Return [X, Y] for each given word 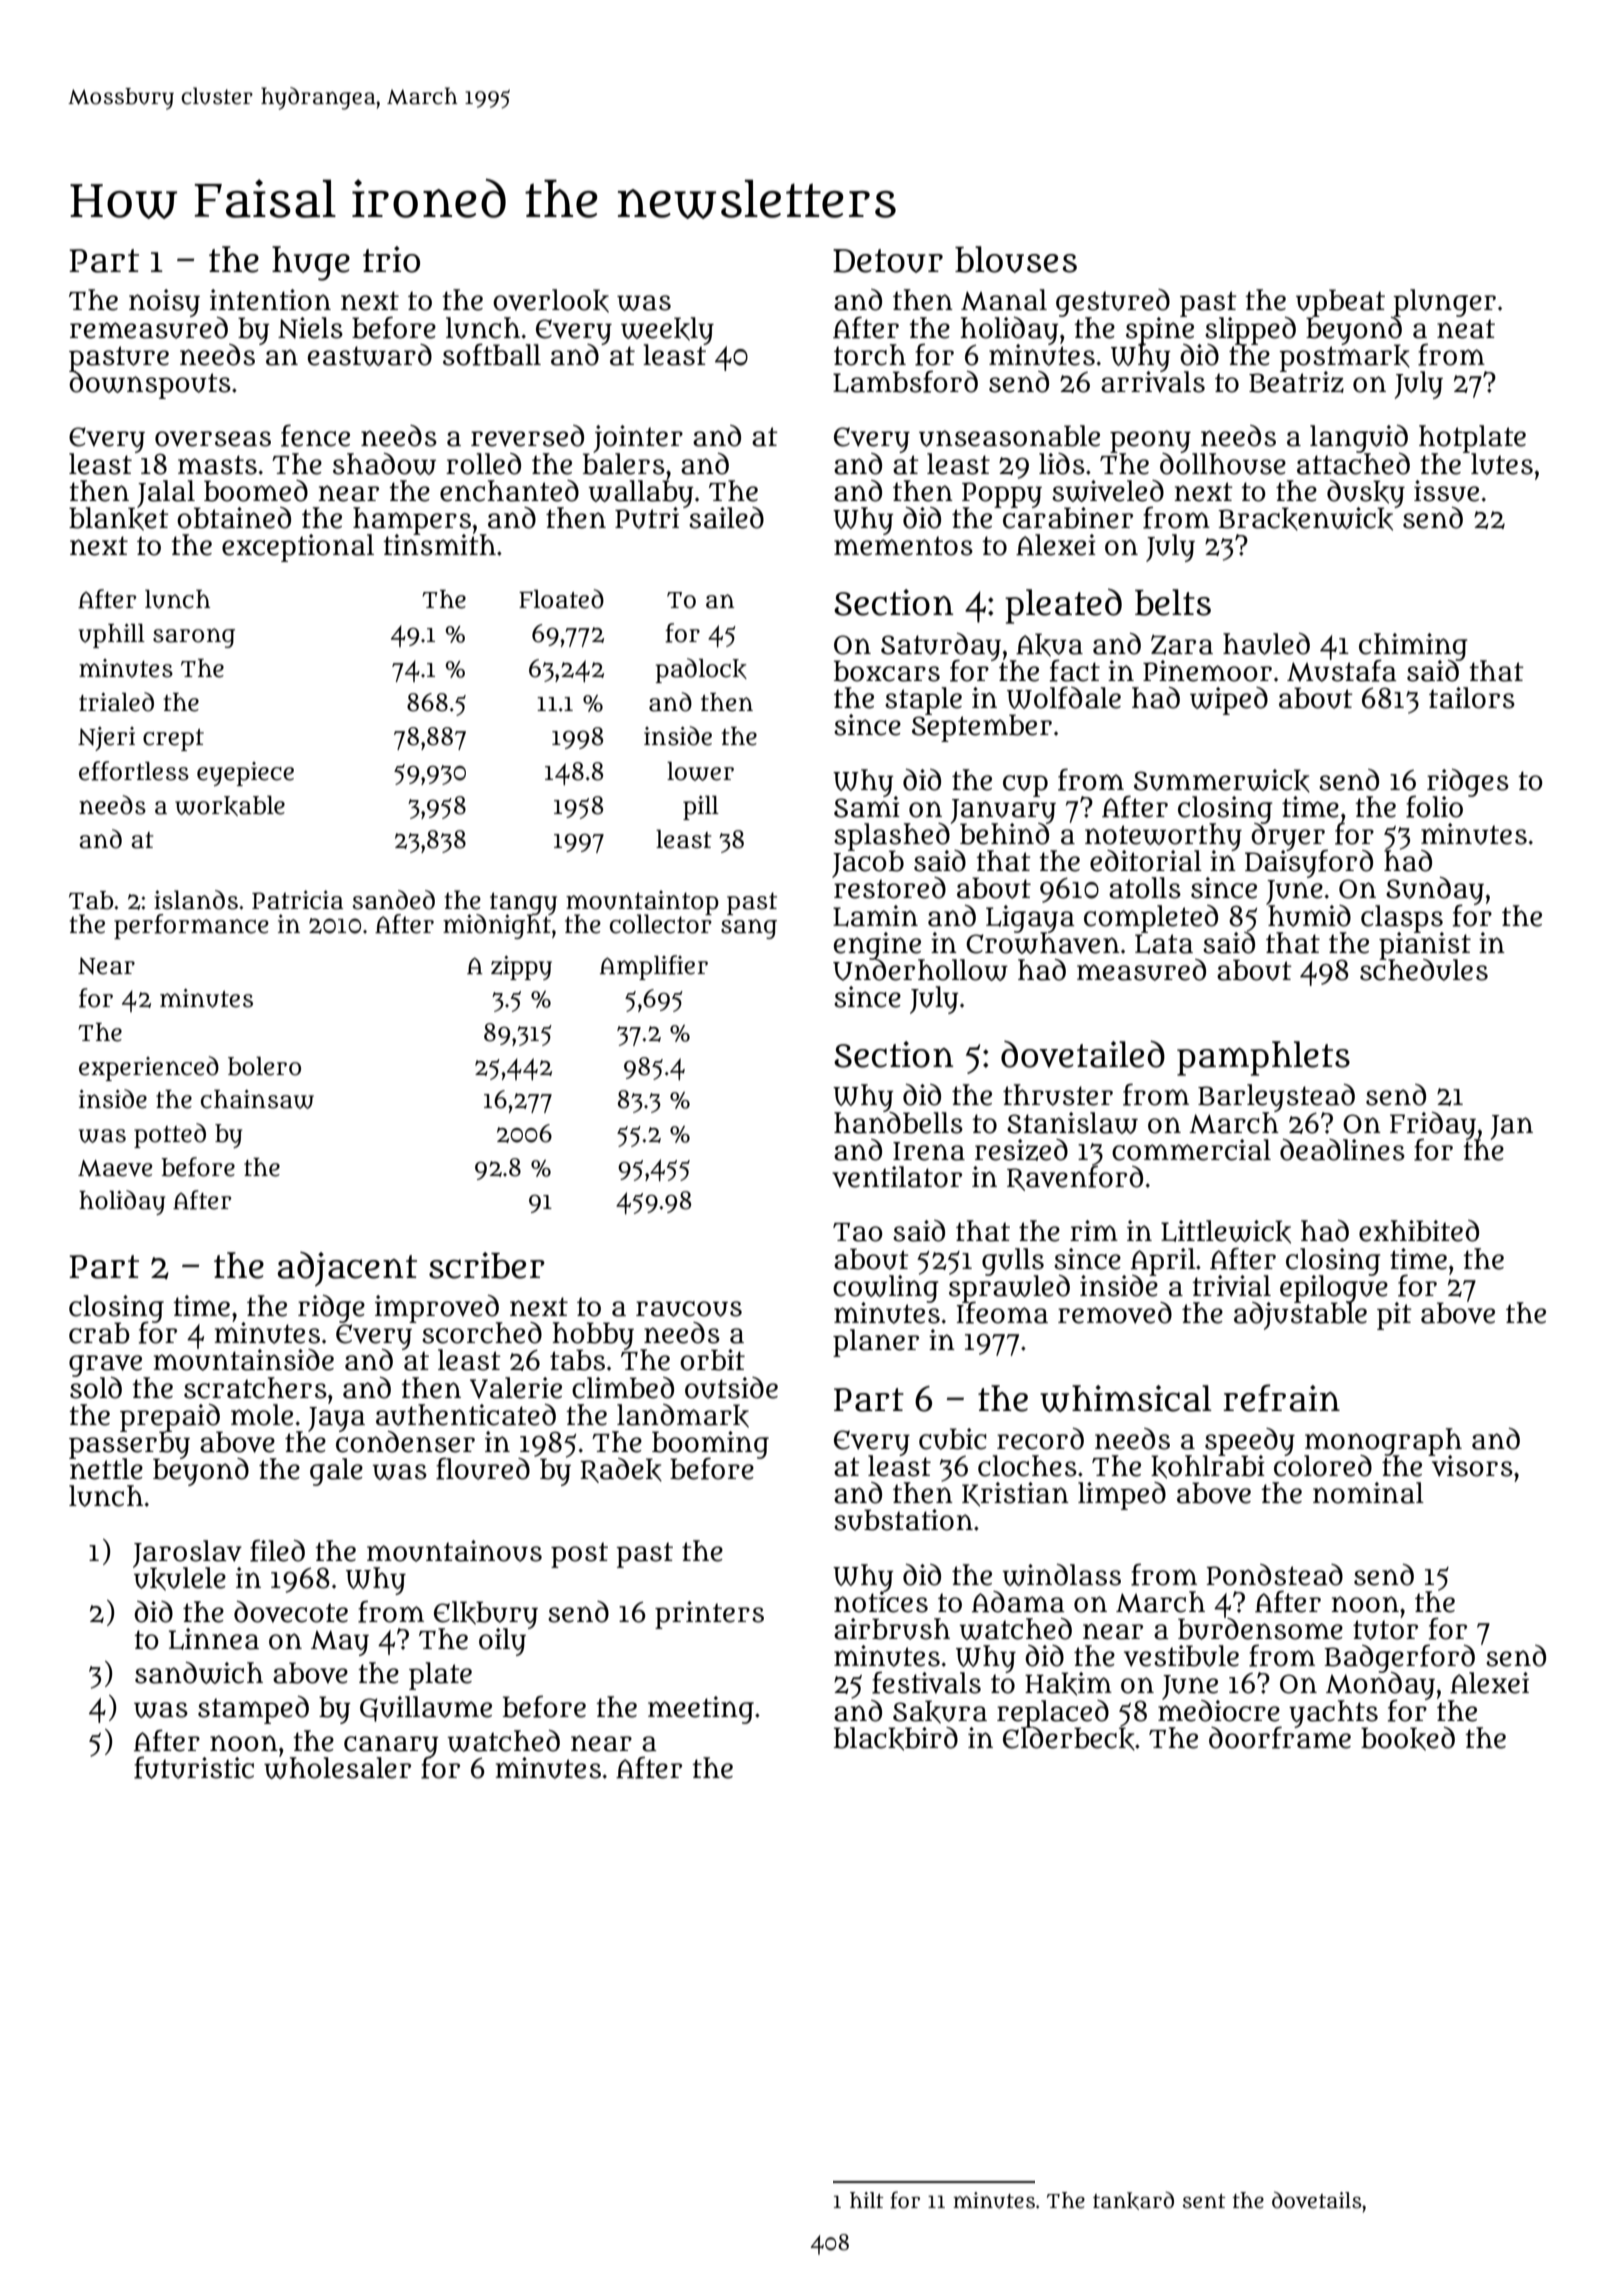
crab [99, 1333]
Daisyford [1309, 864]
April [1163, 1261]
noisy [164, 303]
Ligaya [1030, 918]
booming [710, 1444]
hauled [1266, 644]
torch [870, 355]
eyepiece [245, 774]
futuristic [194, 1767]
